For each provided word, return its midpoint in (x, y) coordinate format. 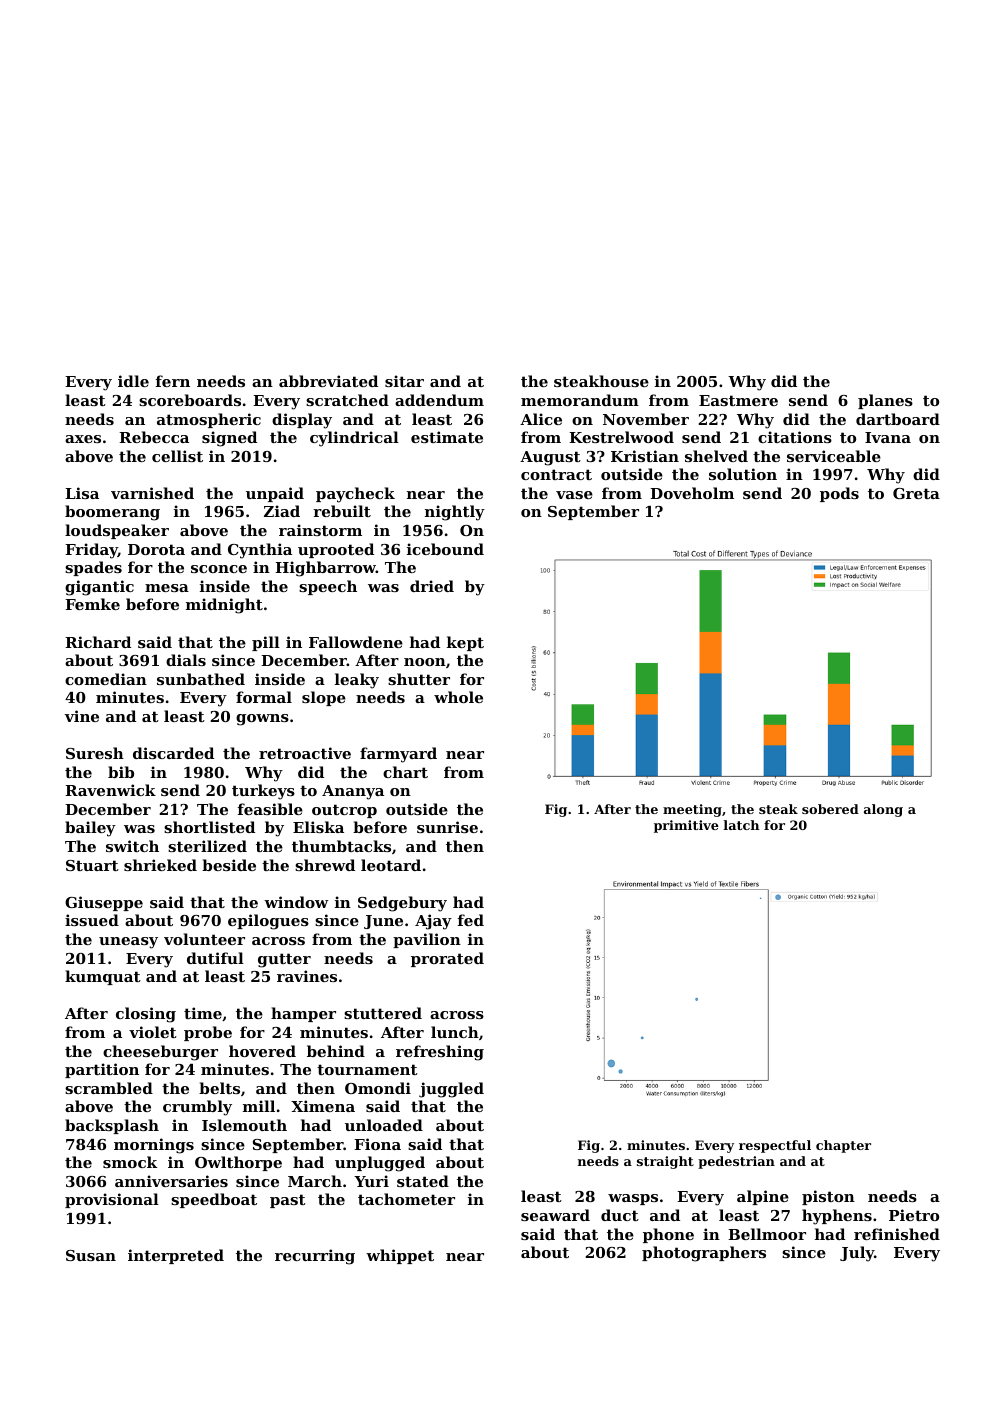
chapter (843, 1146)
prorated (447, 959)
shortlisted (209, 827)
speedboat (214, 1200)
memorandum (580, 400)
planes (885, 401)
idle (133, 381)
